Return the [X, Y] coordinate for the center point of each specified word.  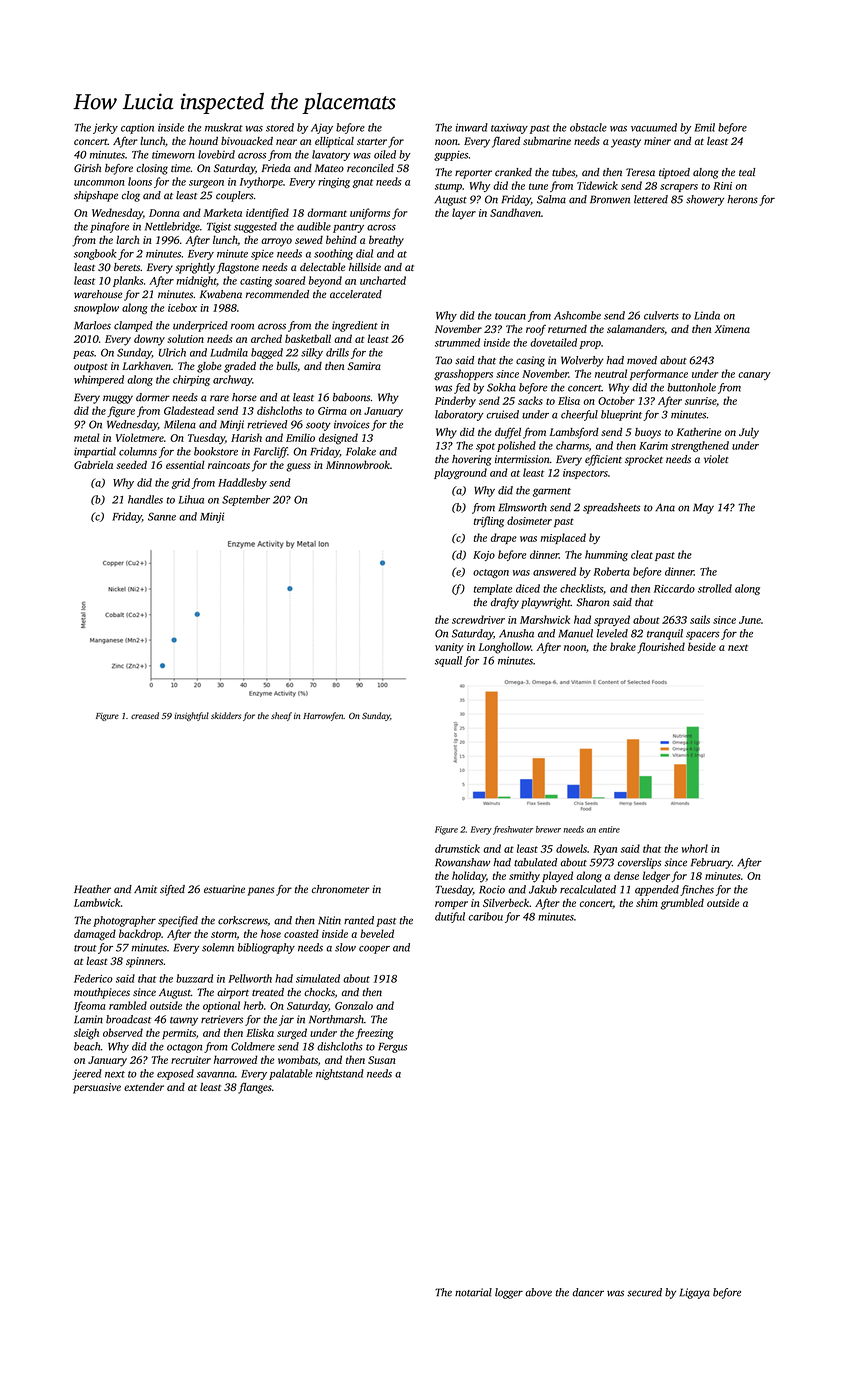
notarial [473, 1292]
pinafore [109, 227]
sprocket [644, 460]
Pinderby [455, 402]
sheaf [281, 716]
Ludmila [229, 352]
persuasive [97, 1088]
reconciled [370, 168]
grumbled [682, 904]
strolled [715, 588]
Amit [145, 889]
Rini [722, 186]
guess [298, 467]
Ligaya [694, 1293]
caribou [485, 916]
